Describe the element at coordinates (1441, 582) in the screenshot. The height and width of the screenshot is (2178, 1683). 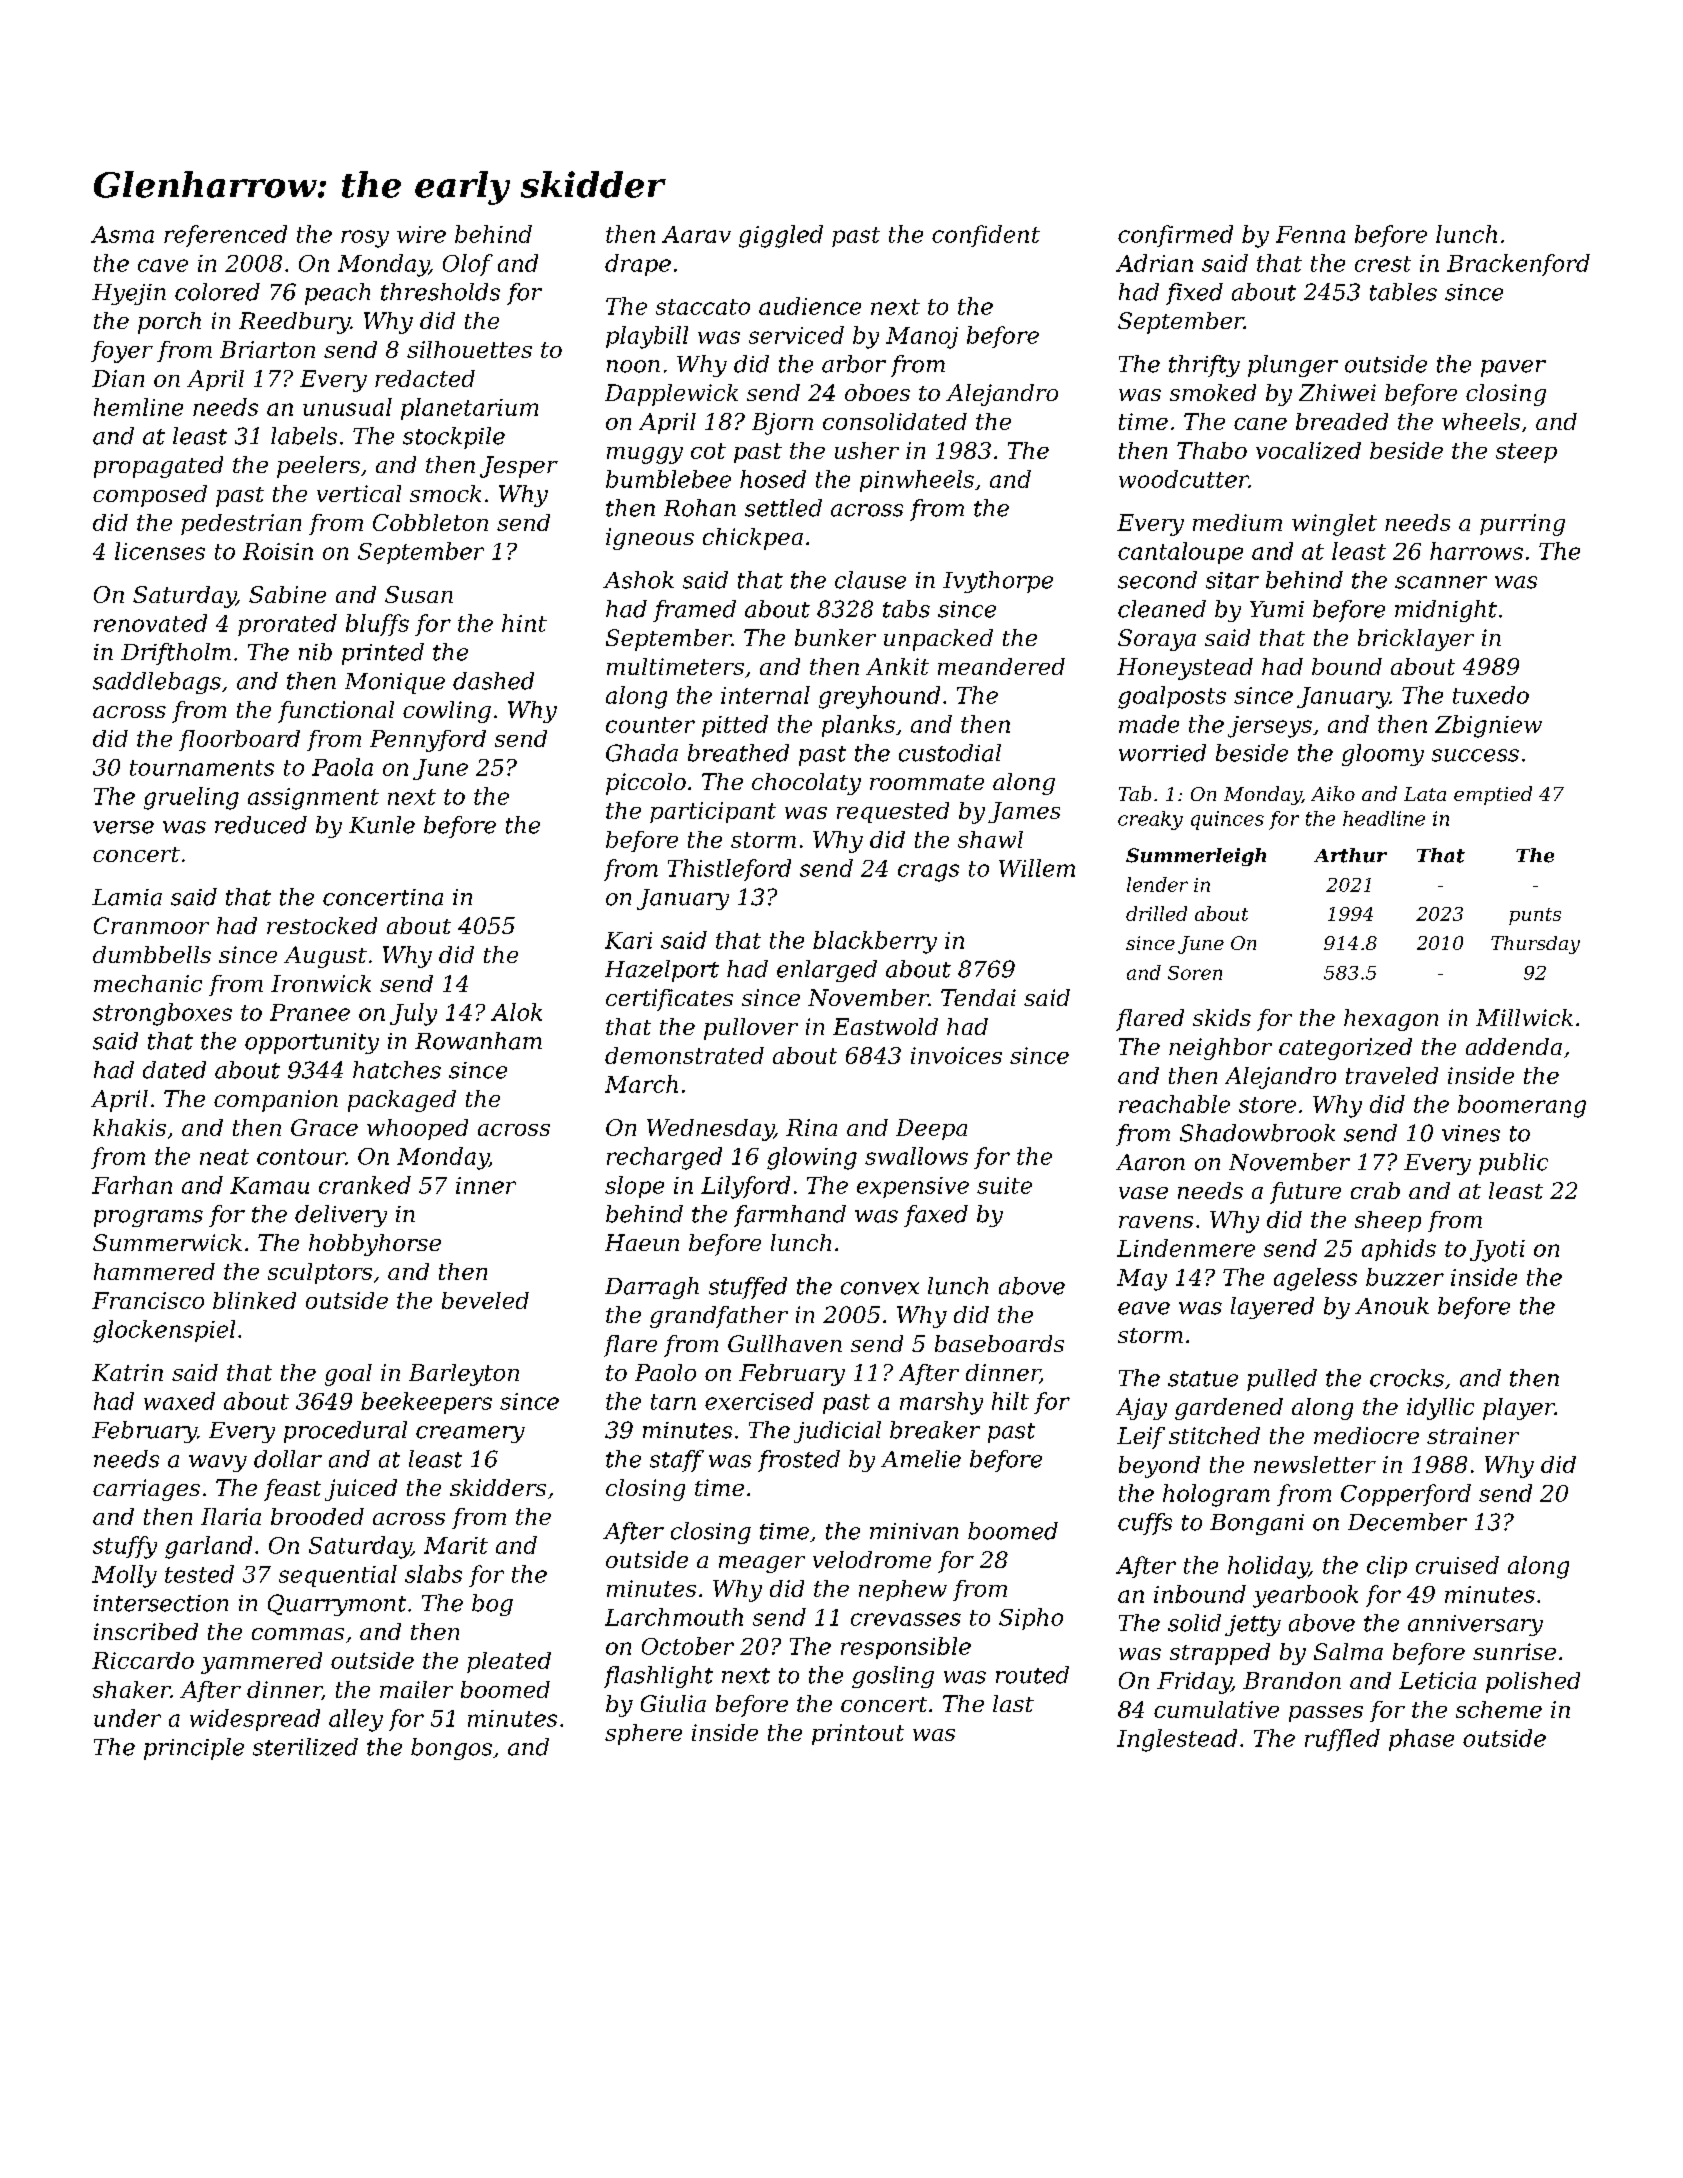
I see `scanner` at that location.
